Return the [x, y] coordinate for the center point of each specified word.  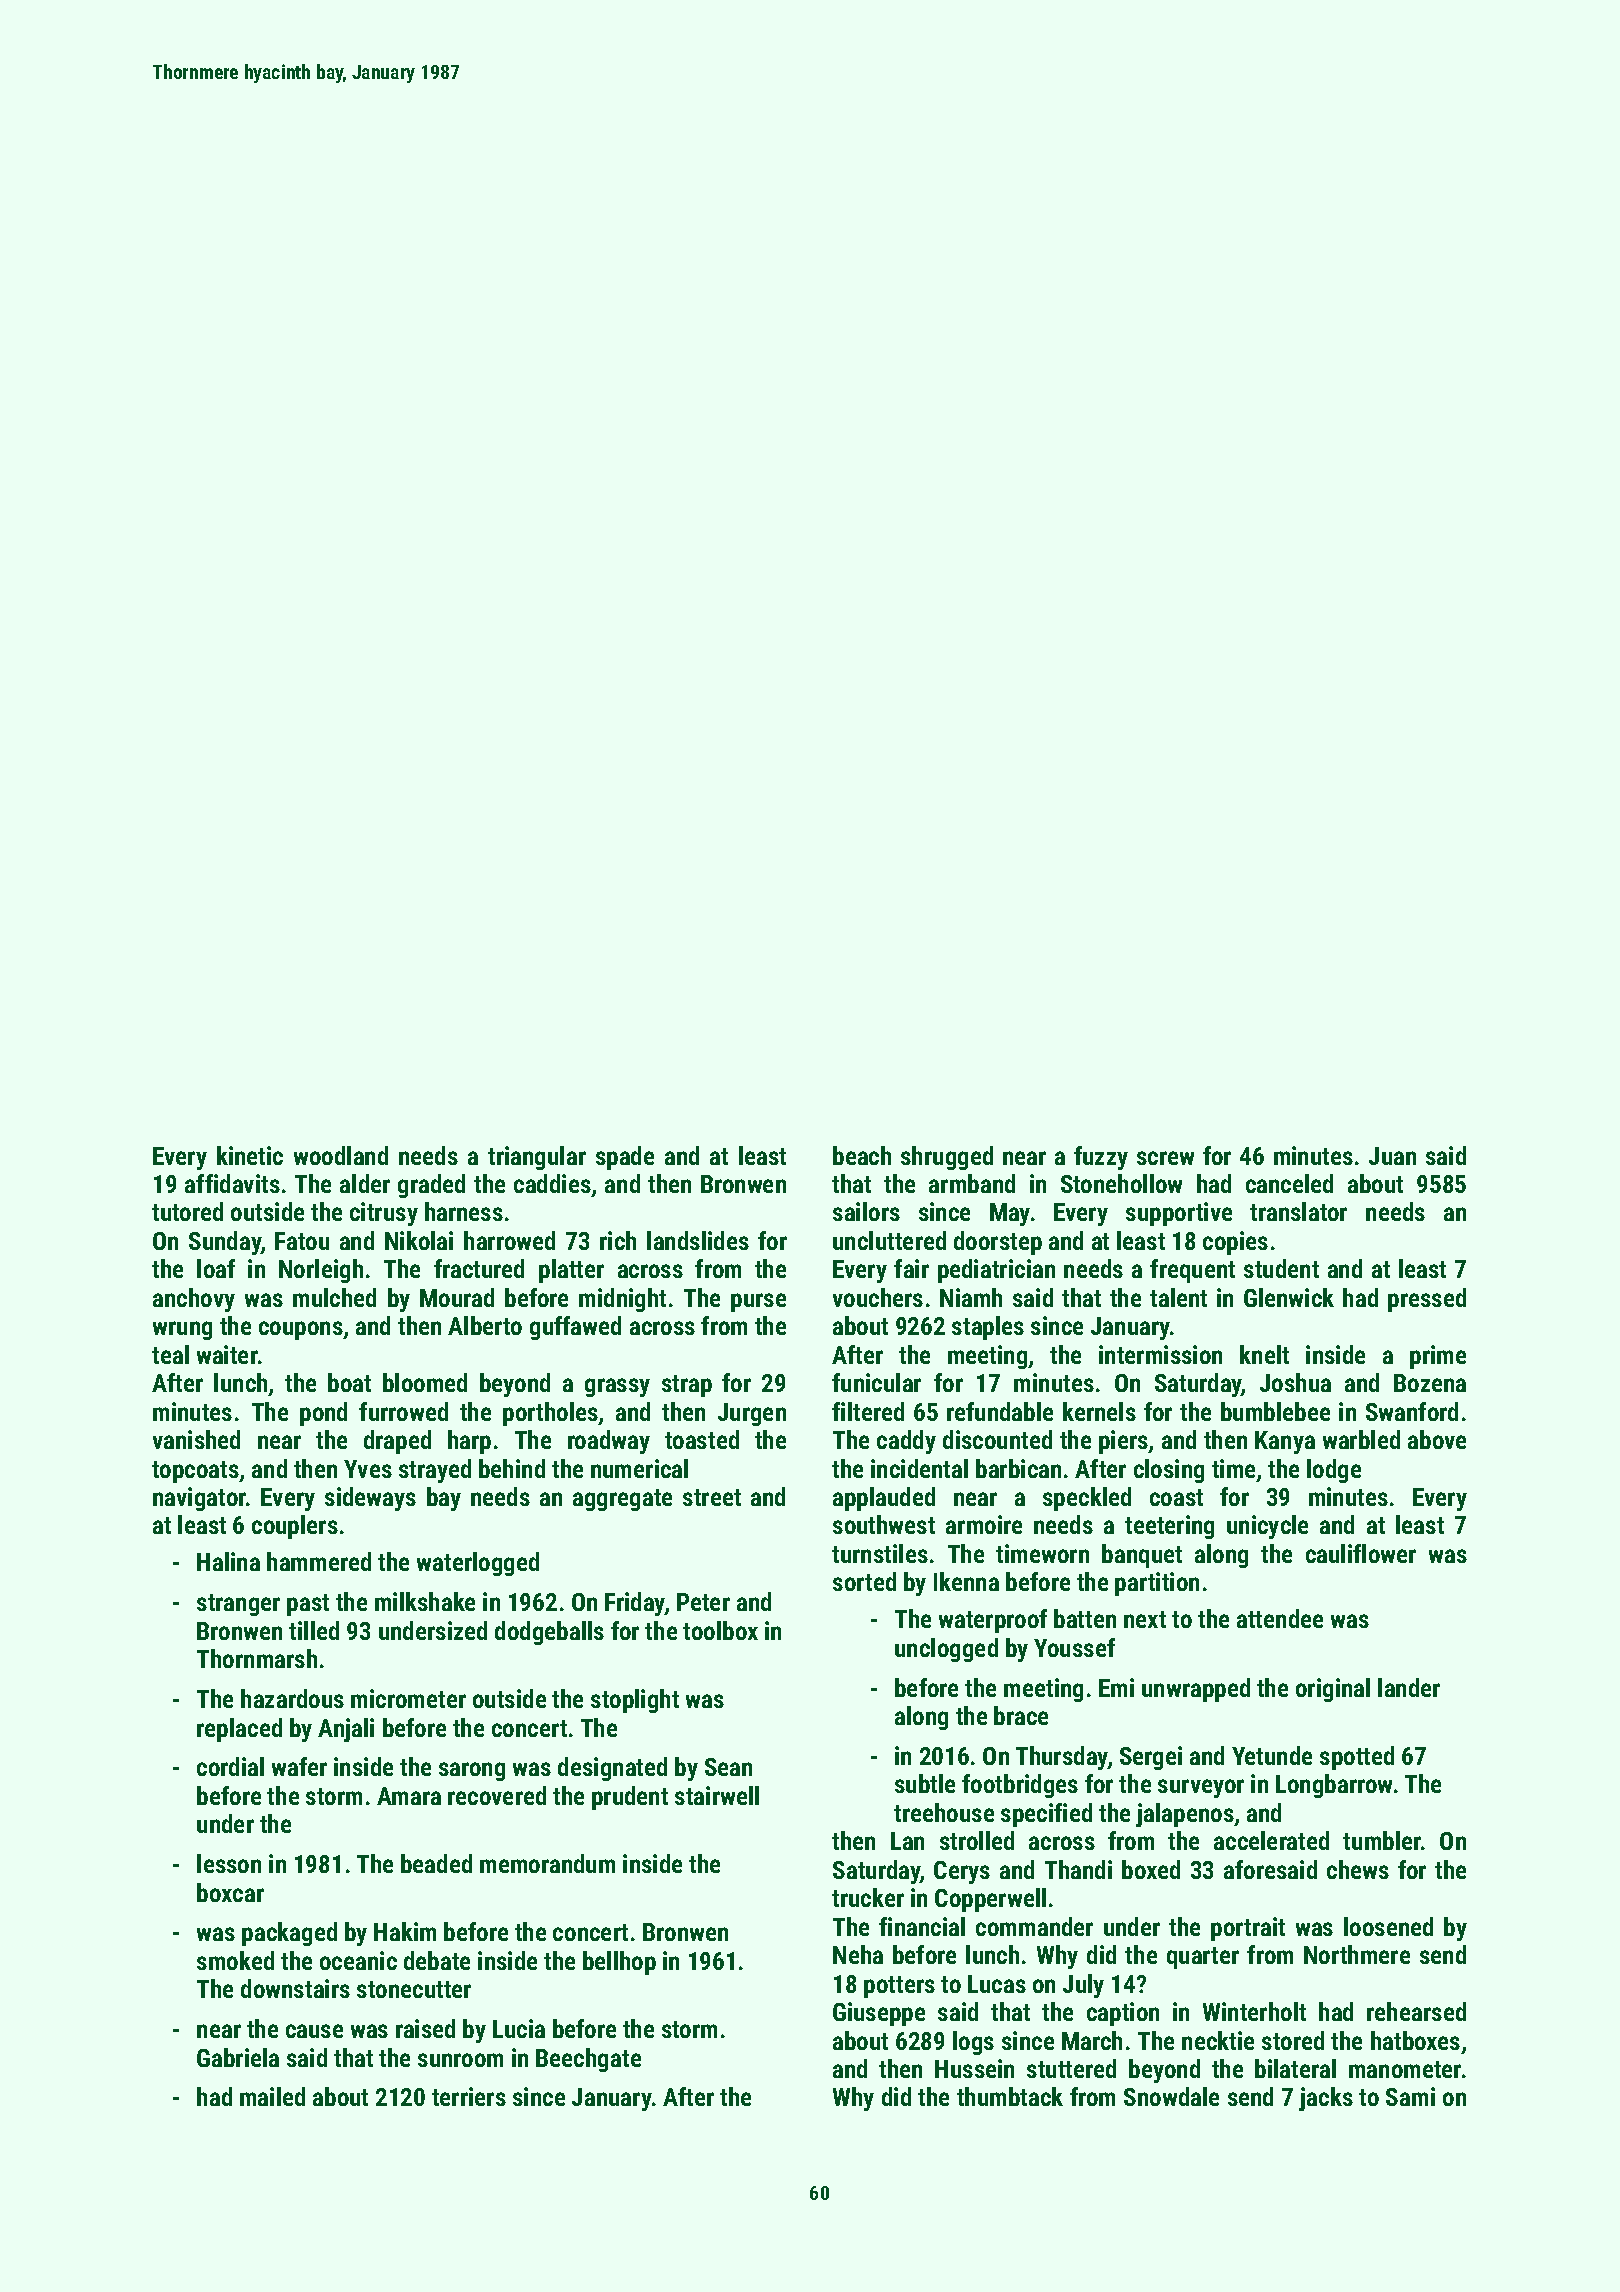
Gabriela [238, 2057]
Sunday [225, 1243]
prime [1438, 1357]
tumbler [1382, 1840]
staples [988, 1328]
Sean [728, 1767]
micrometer [408, 1698]
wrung [182, 1330]
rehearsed [1416, 2011]
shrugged [947, 1158]
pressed [1427, 1300]
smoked [235, 1960]
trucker [868, 1897]
